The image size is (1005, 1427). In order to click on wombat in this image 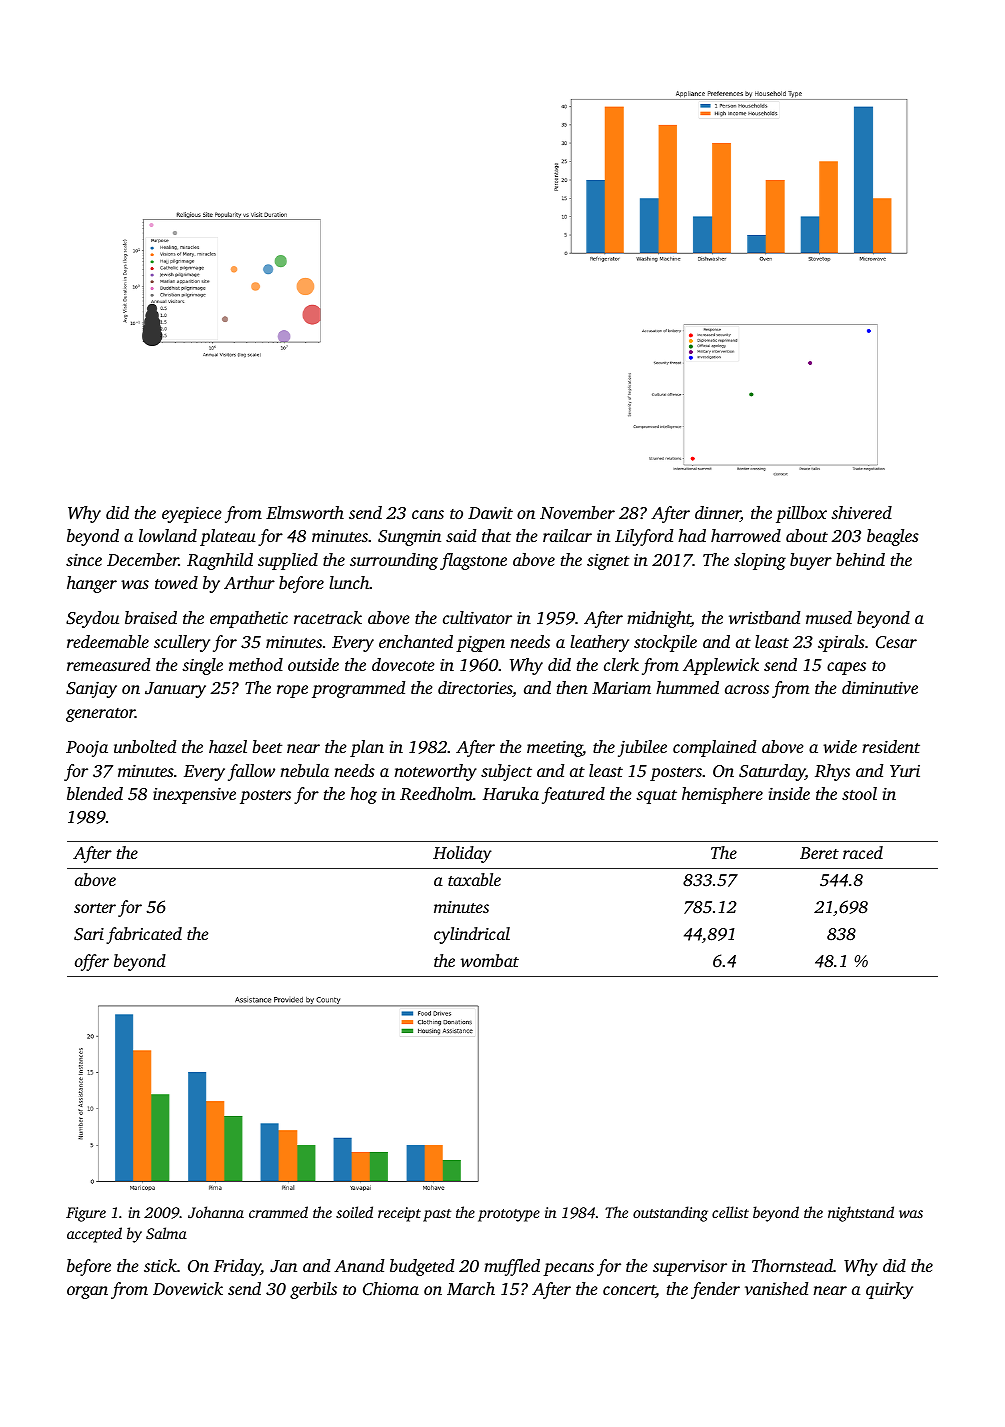, I will do `click(490, 960)`.
